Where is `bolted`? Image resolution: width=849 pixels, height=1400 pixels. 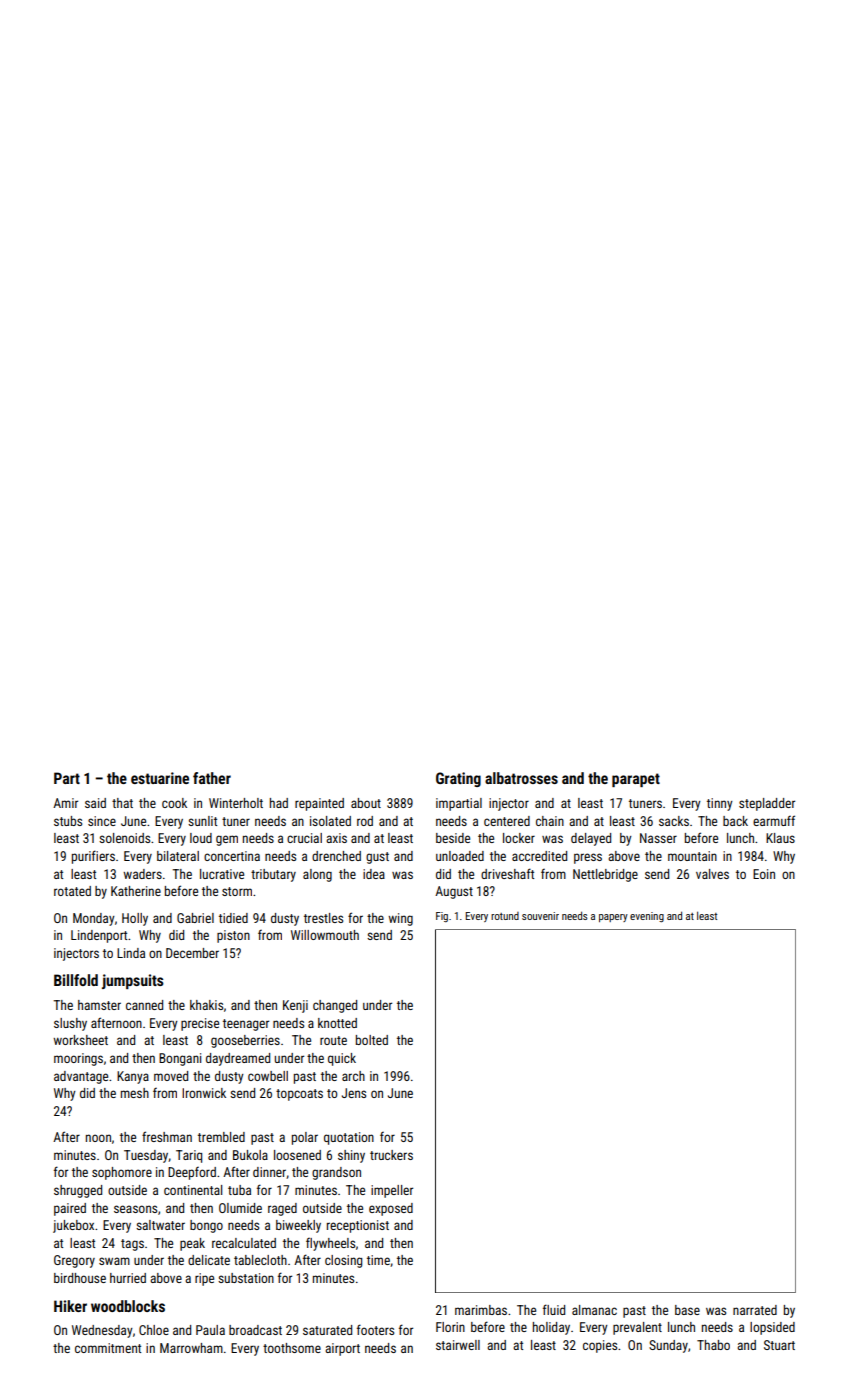
bolted is located at coordinates (372, 1040).
